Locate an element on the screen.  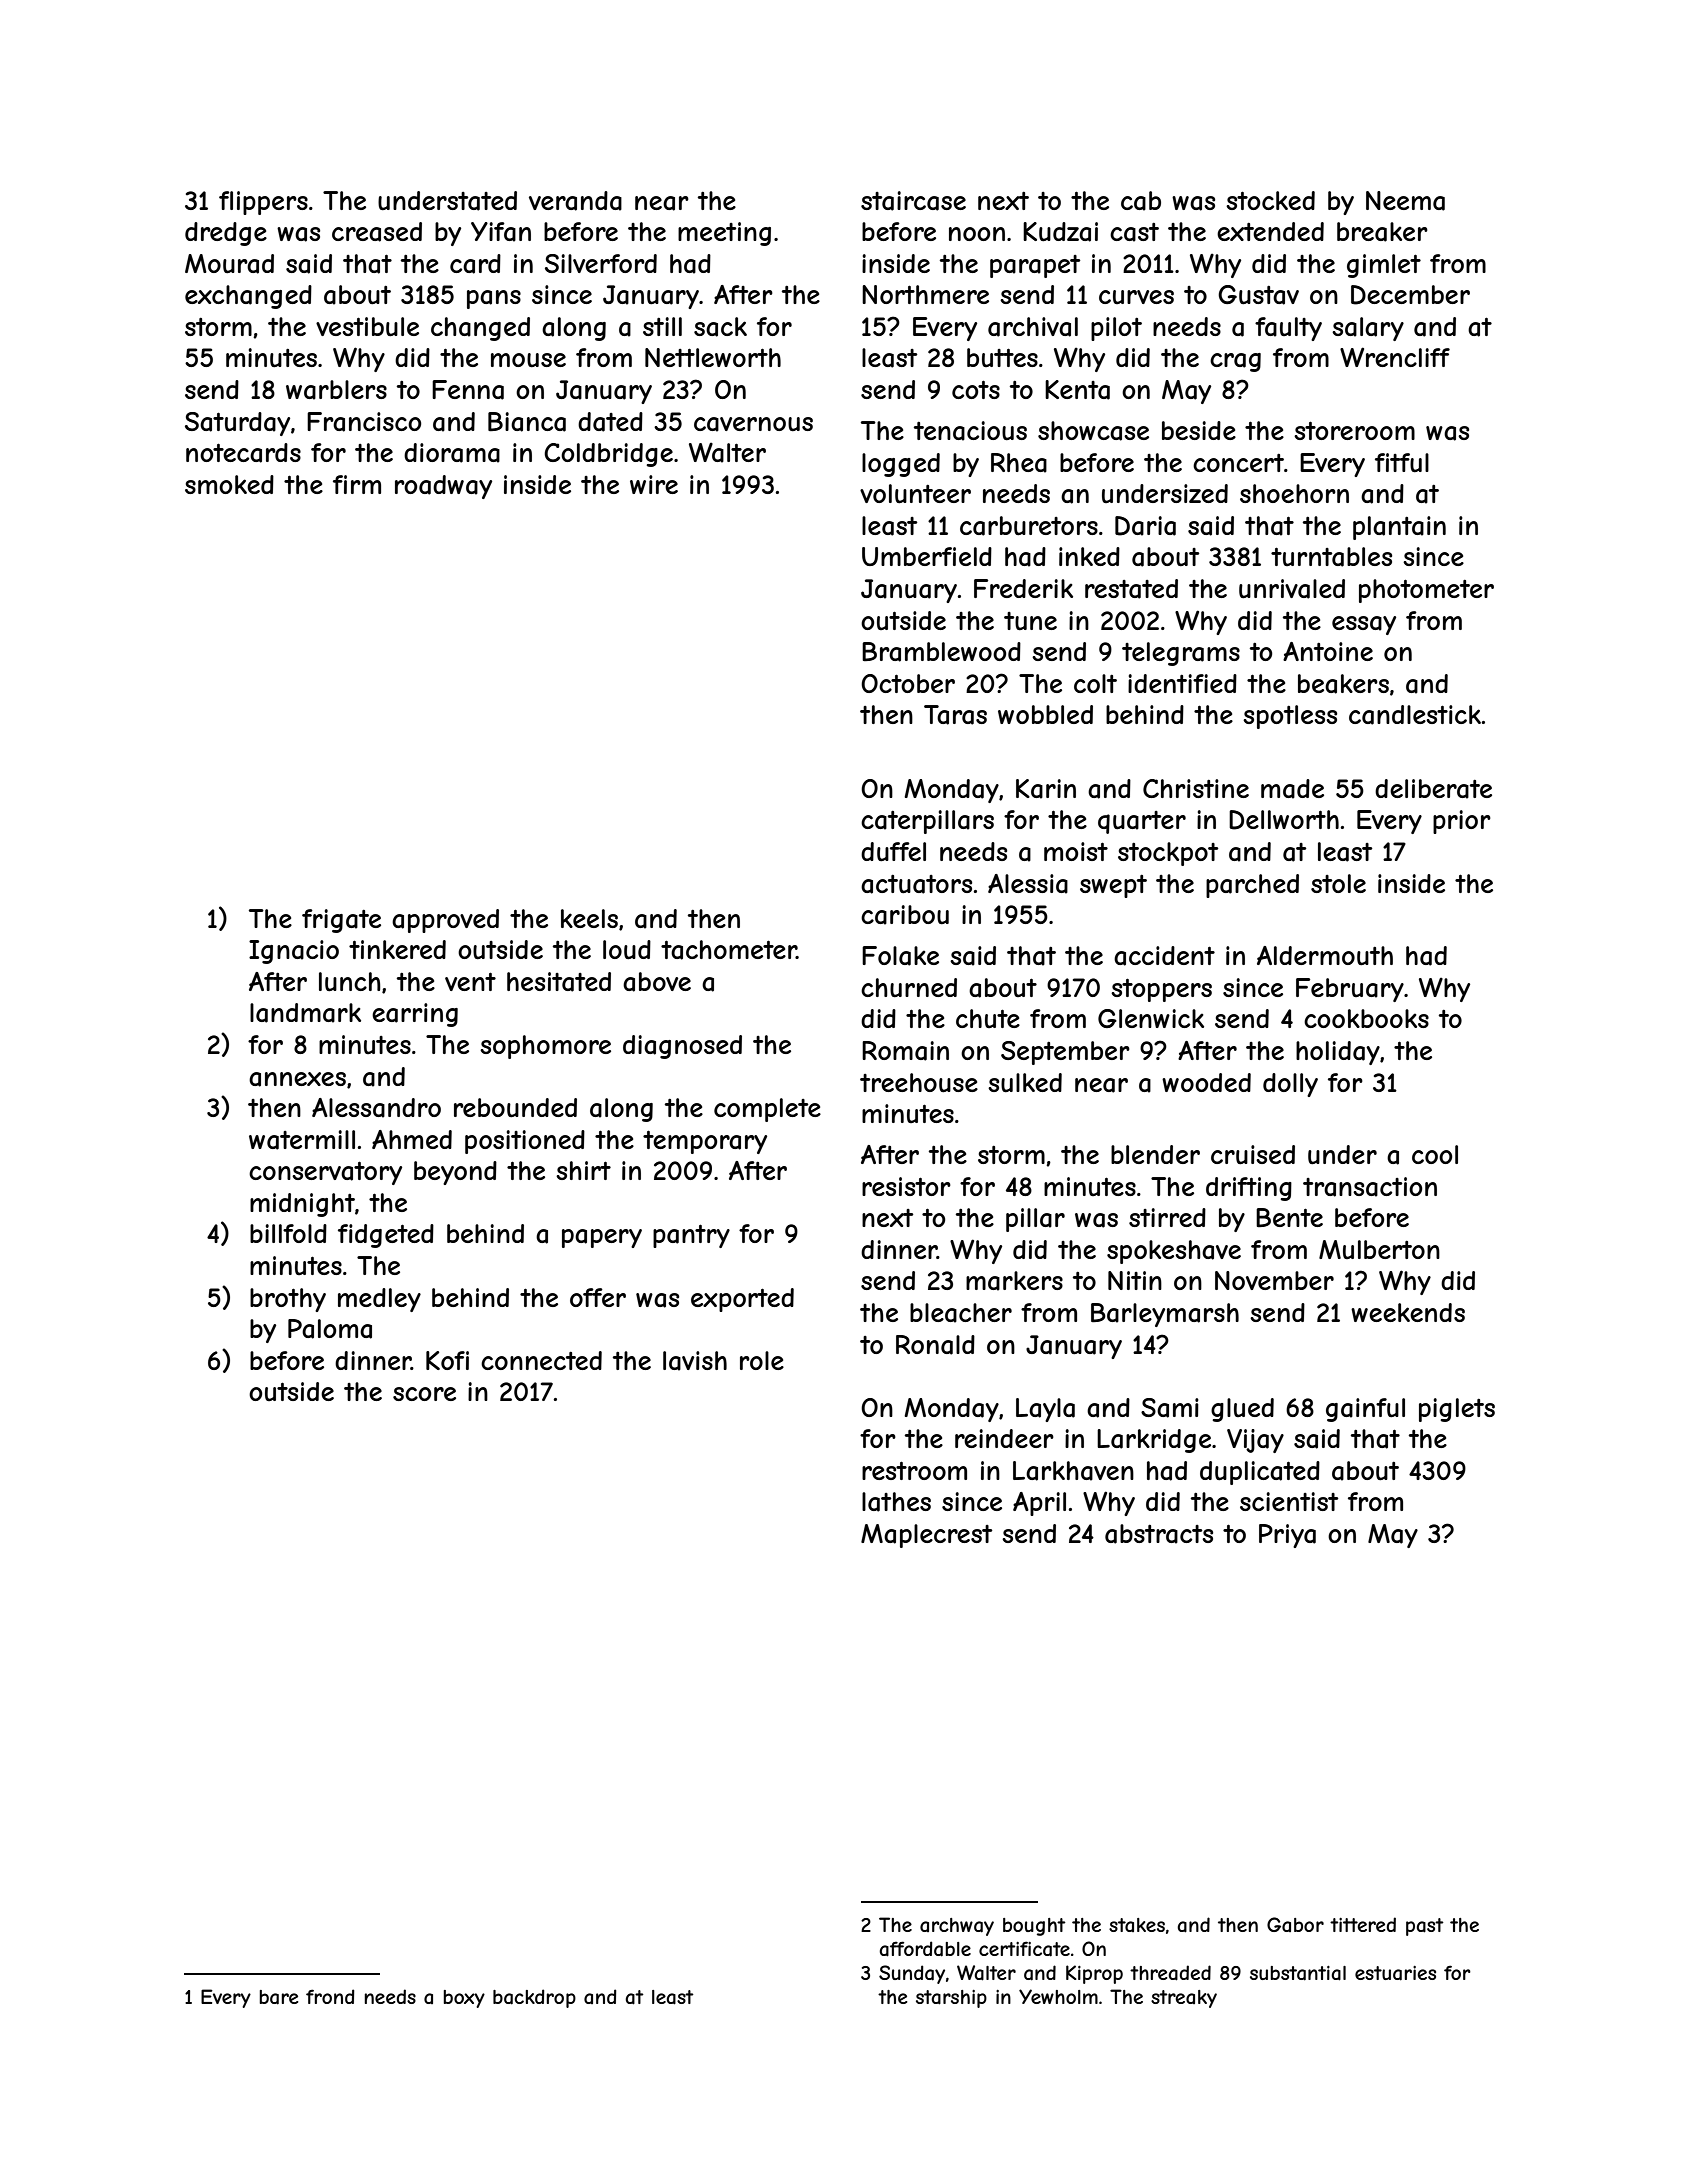
Fenna is located at coordinates (468, 390).
